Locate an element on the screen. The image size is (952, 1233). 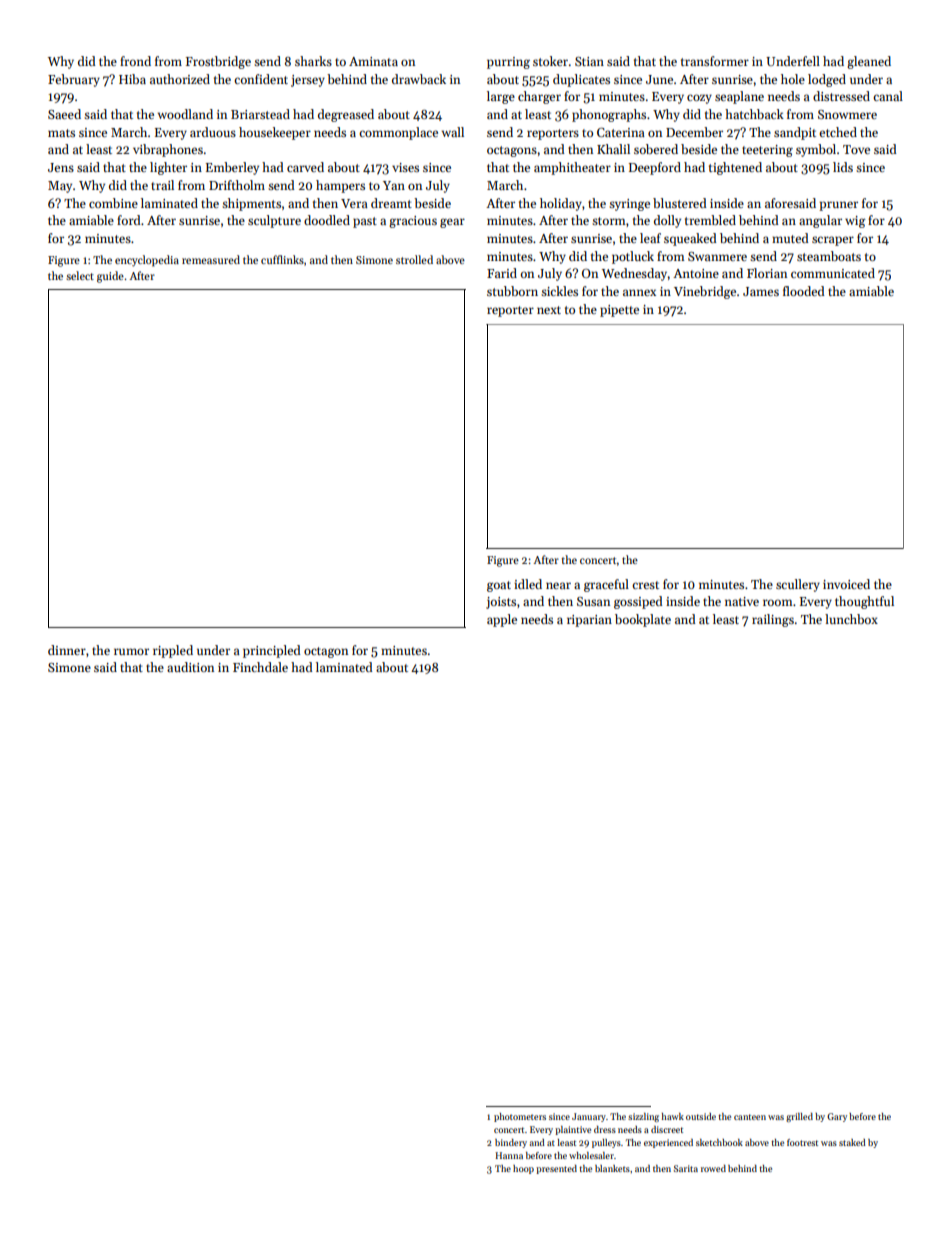
thoughtful is located at coordinates (864, 602).
